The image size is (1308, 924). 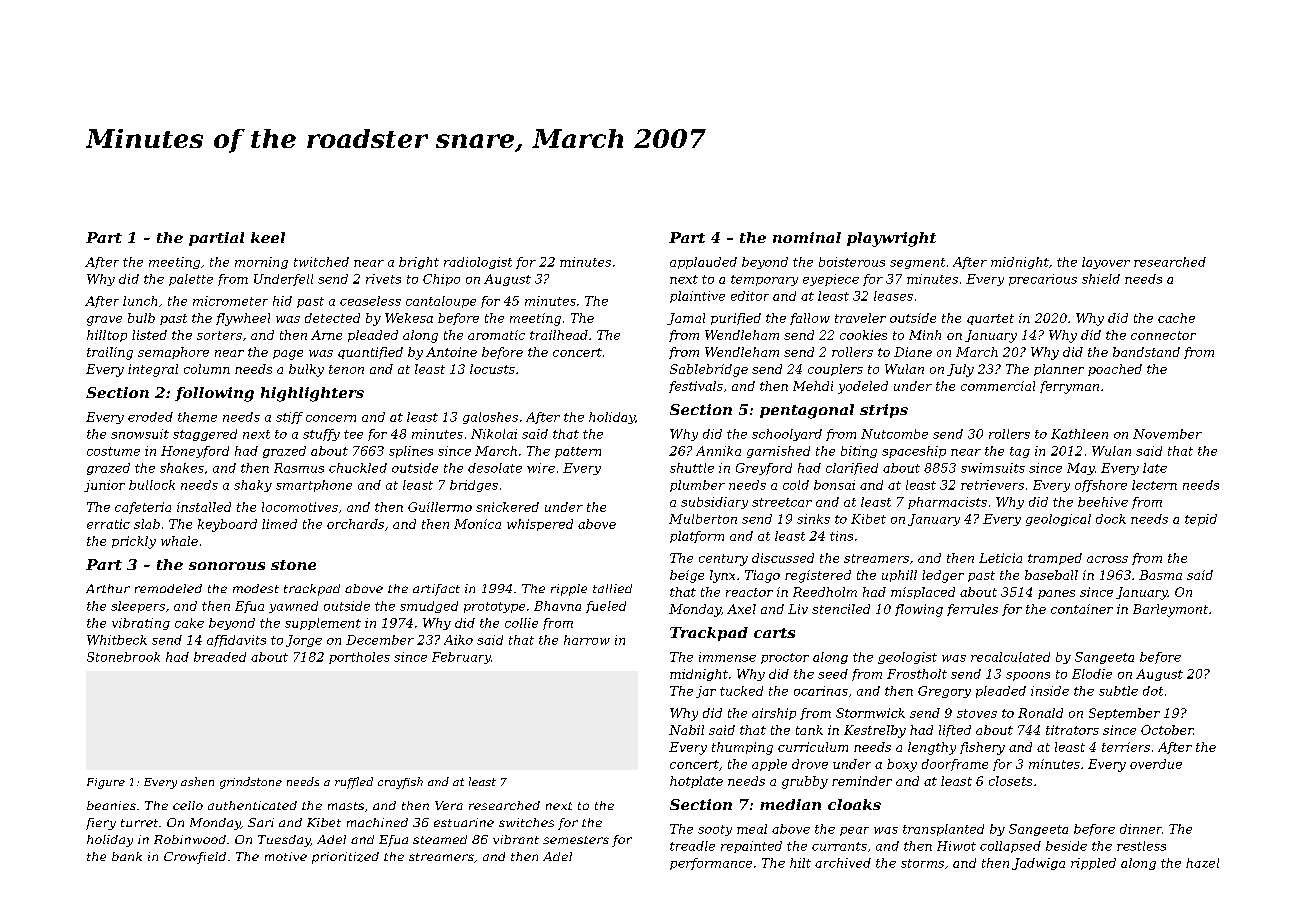 I want to click on ceaseless, so click(x=370, y=301).
